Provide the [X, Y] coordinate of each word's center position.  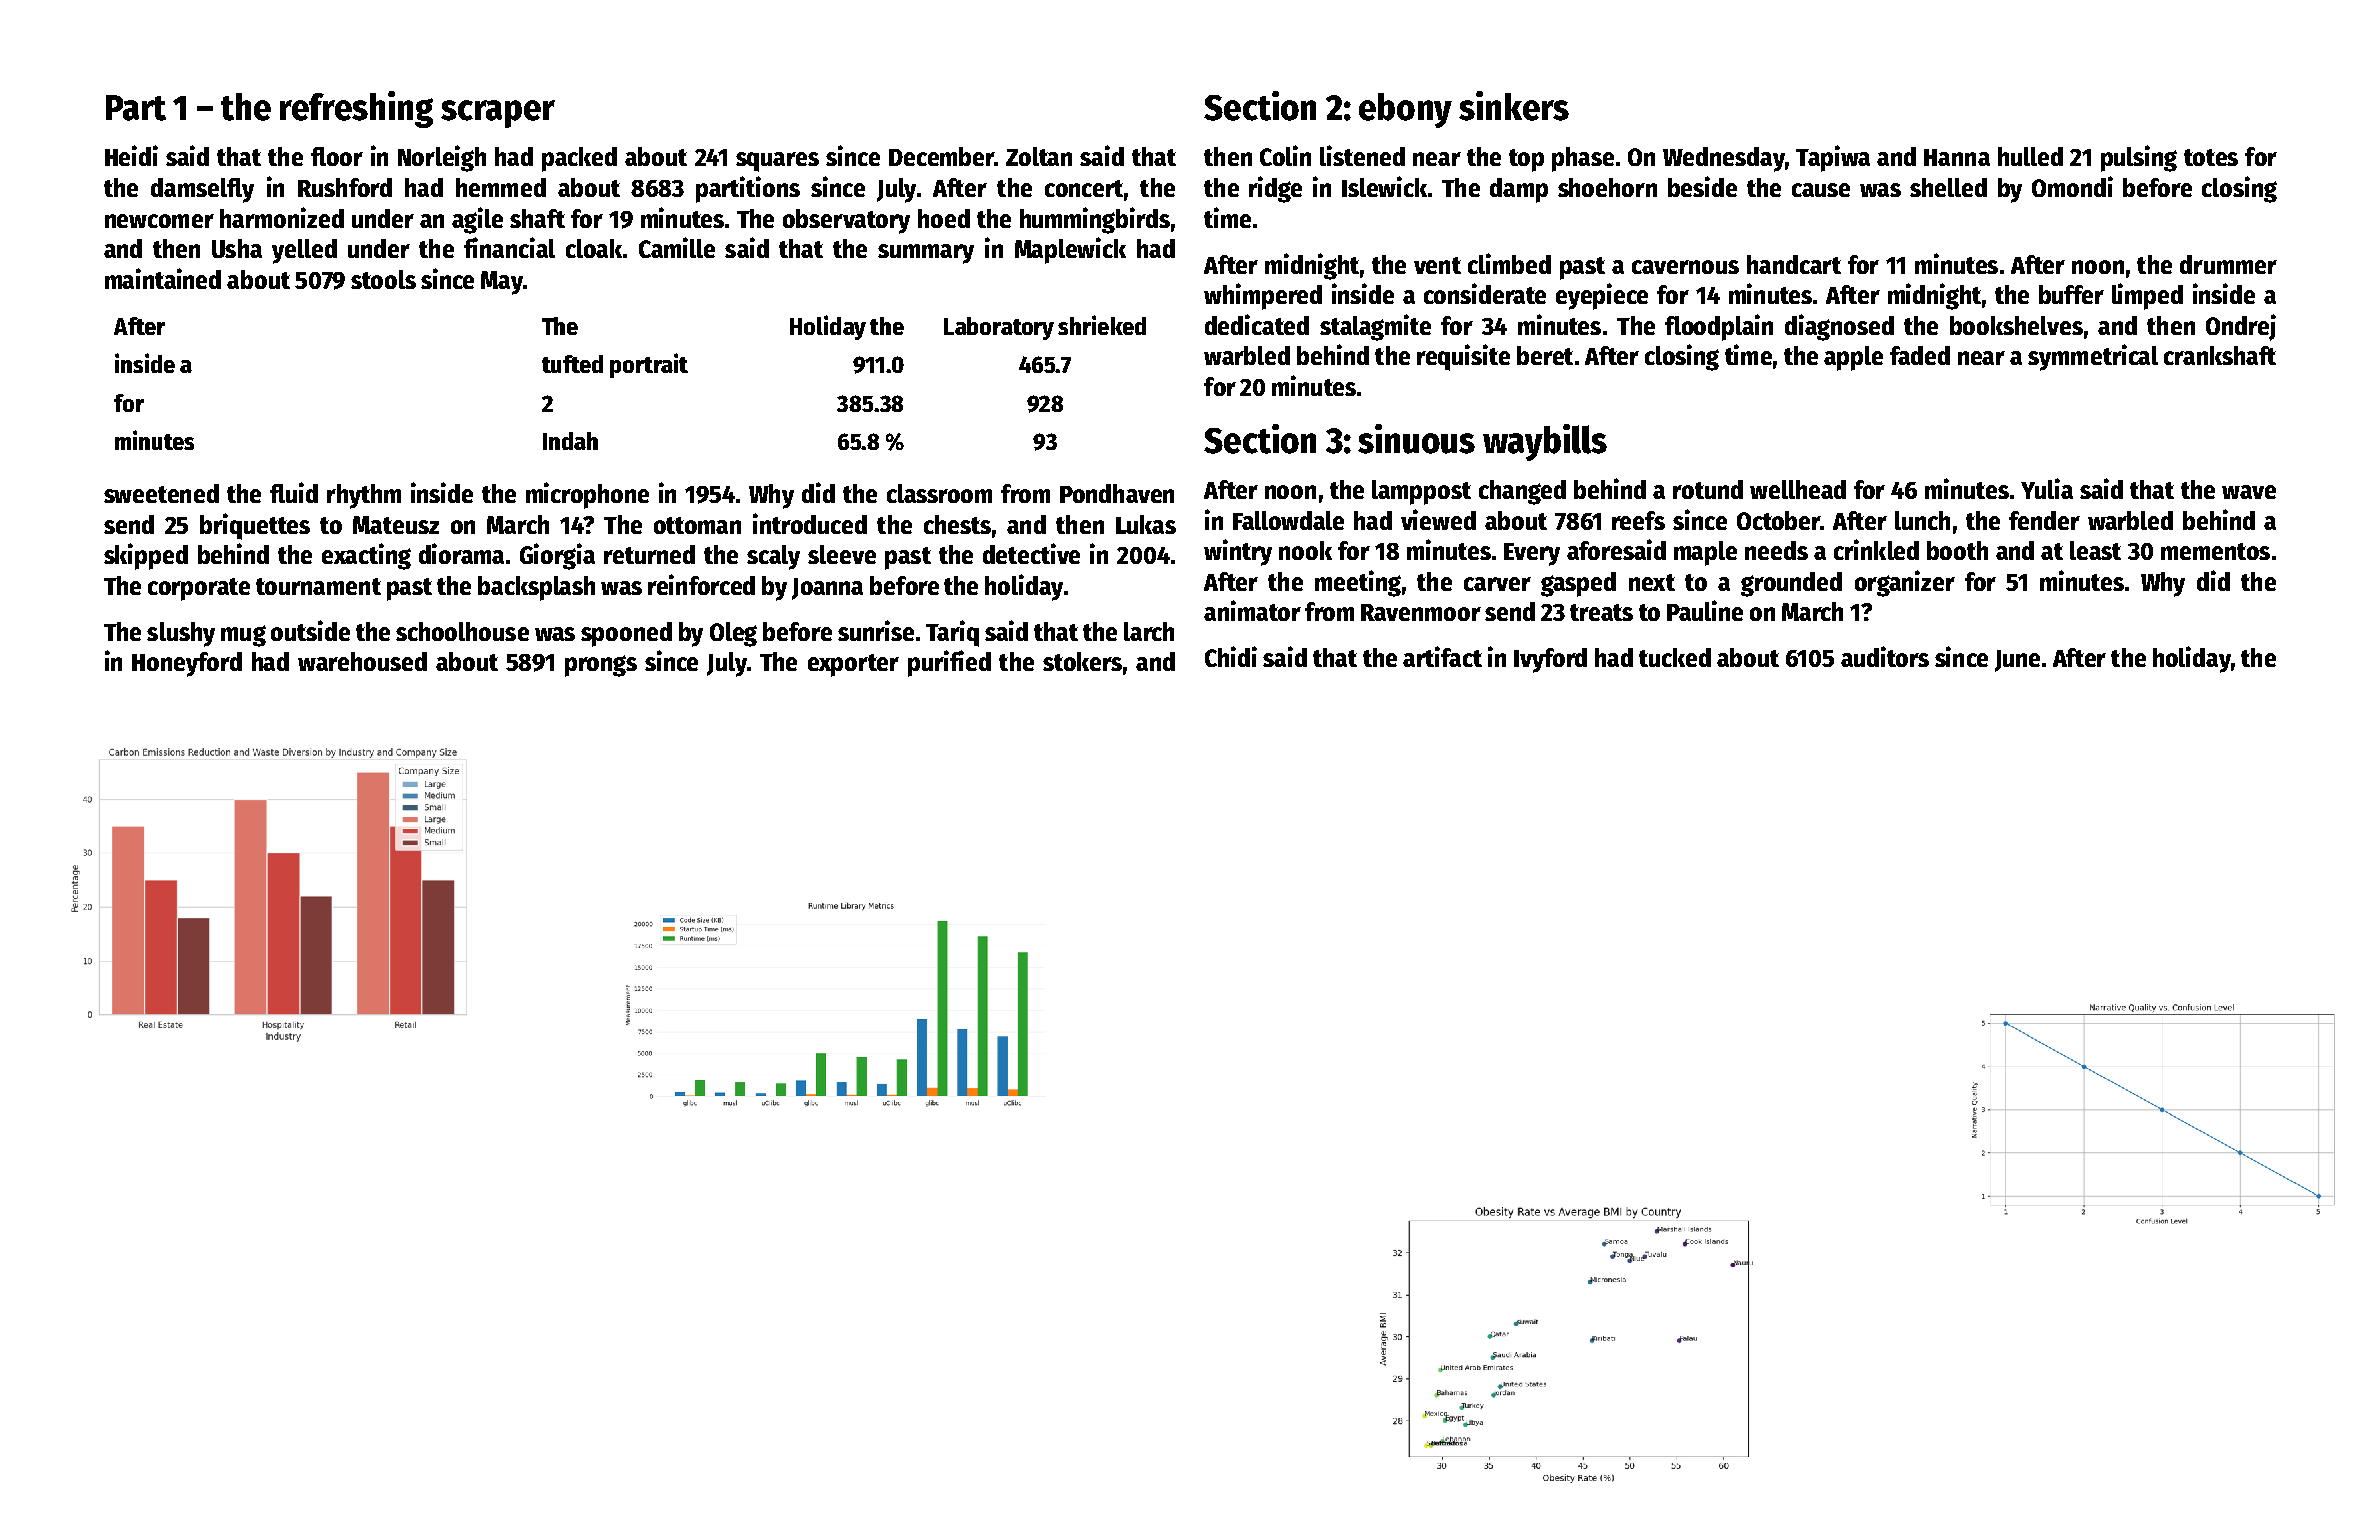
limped [2147, 296]
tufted [572, 364]
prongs [601, 666]
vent [1437, 265]
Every [1532, 554]
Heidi [131, 155]
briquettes [255, 526]
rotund [1708, 489]
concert [1084, 188]
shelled [1948, 187]
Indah [570, 441]
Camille [677, 247]
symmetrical [2093, 357]
